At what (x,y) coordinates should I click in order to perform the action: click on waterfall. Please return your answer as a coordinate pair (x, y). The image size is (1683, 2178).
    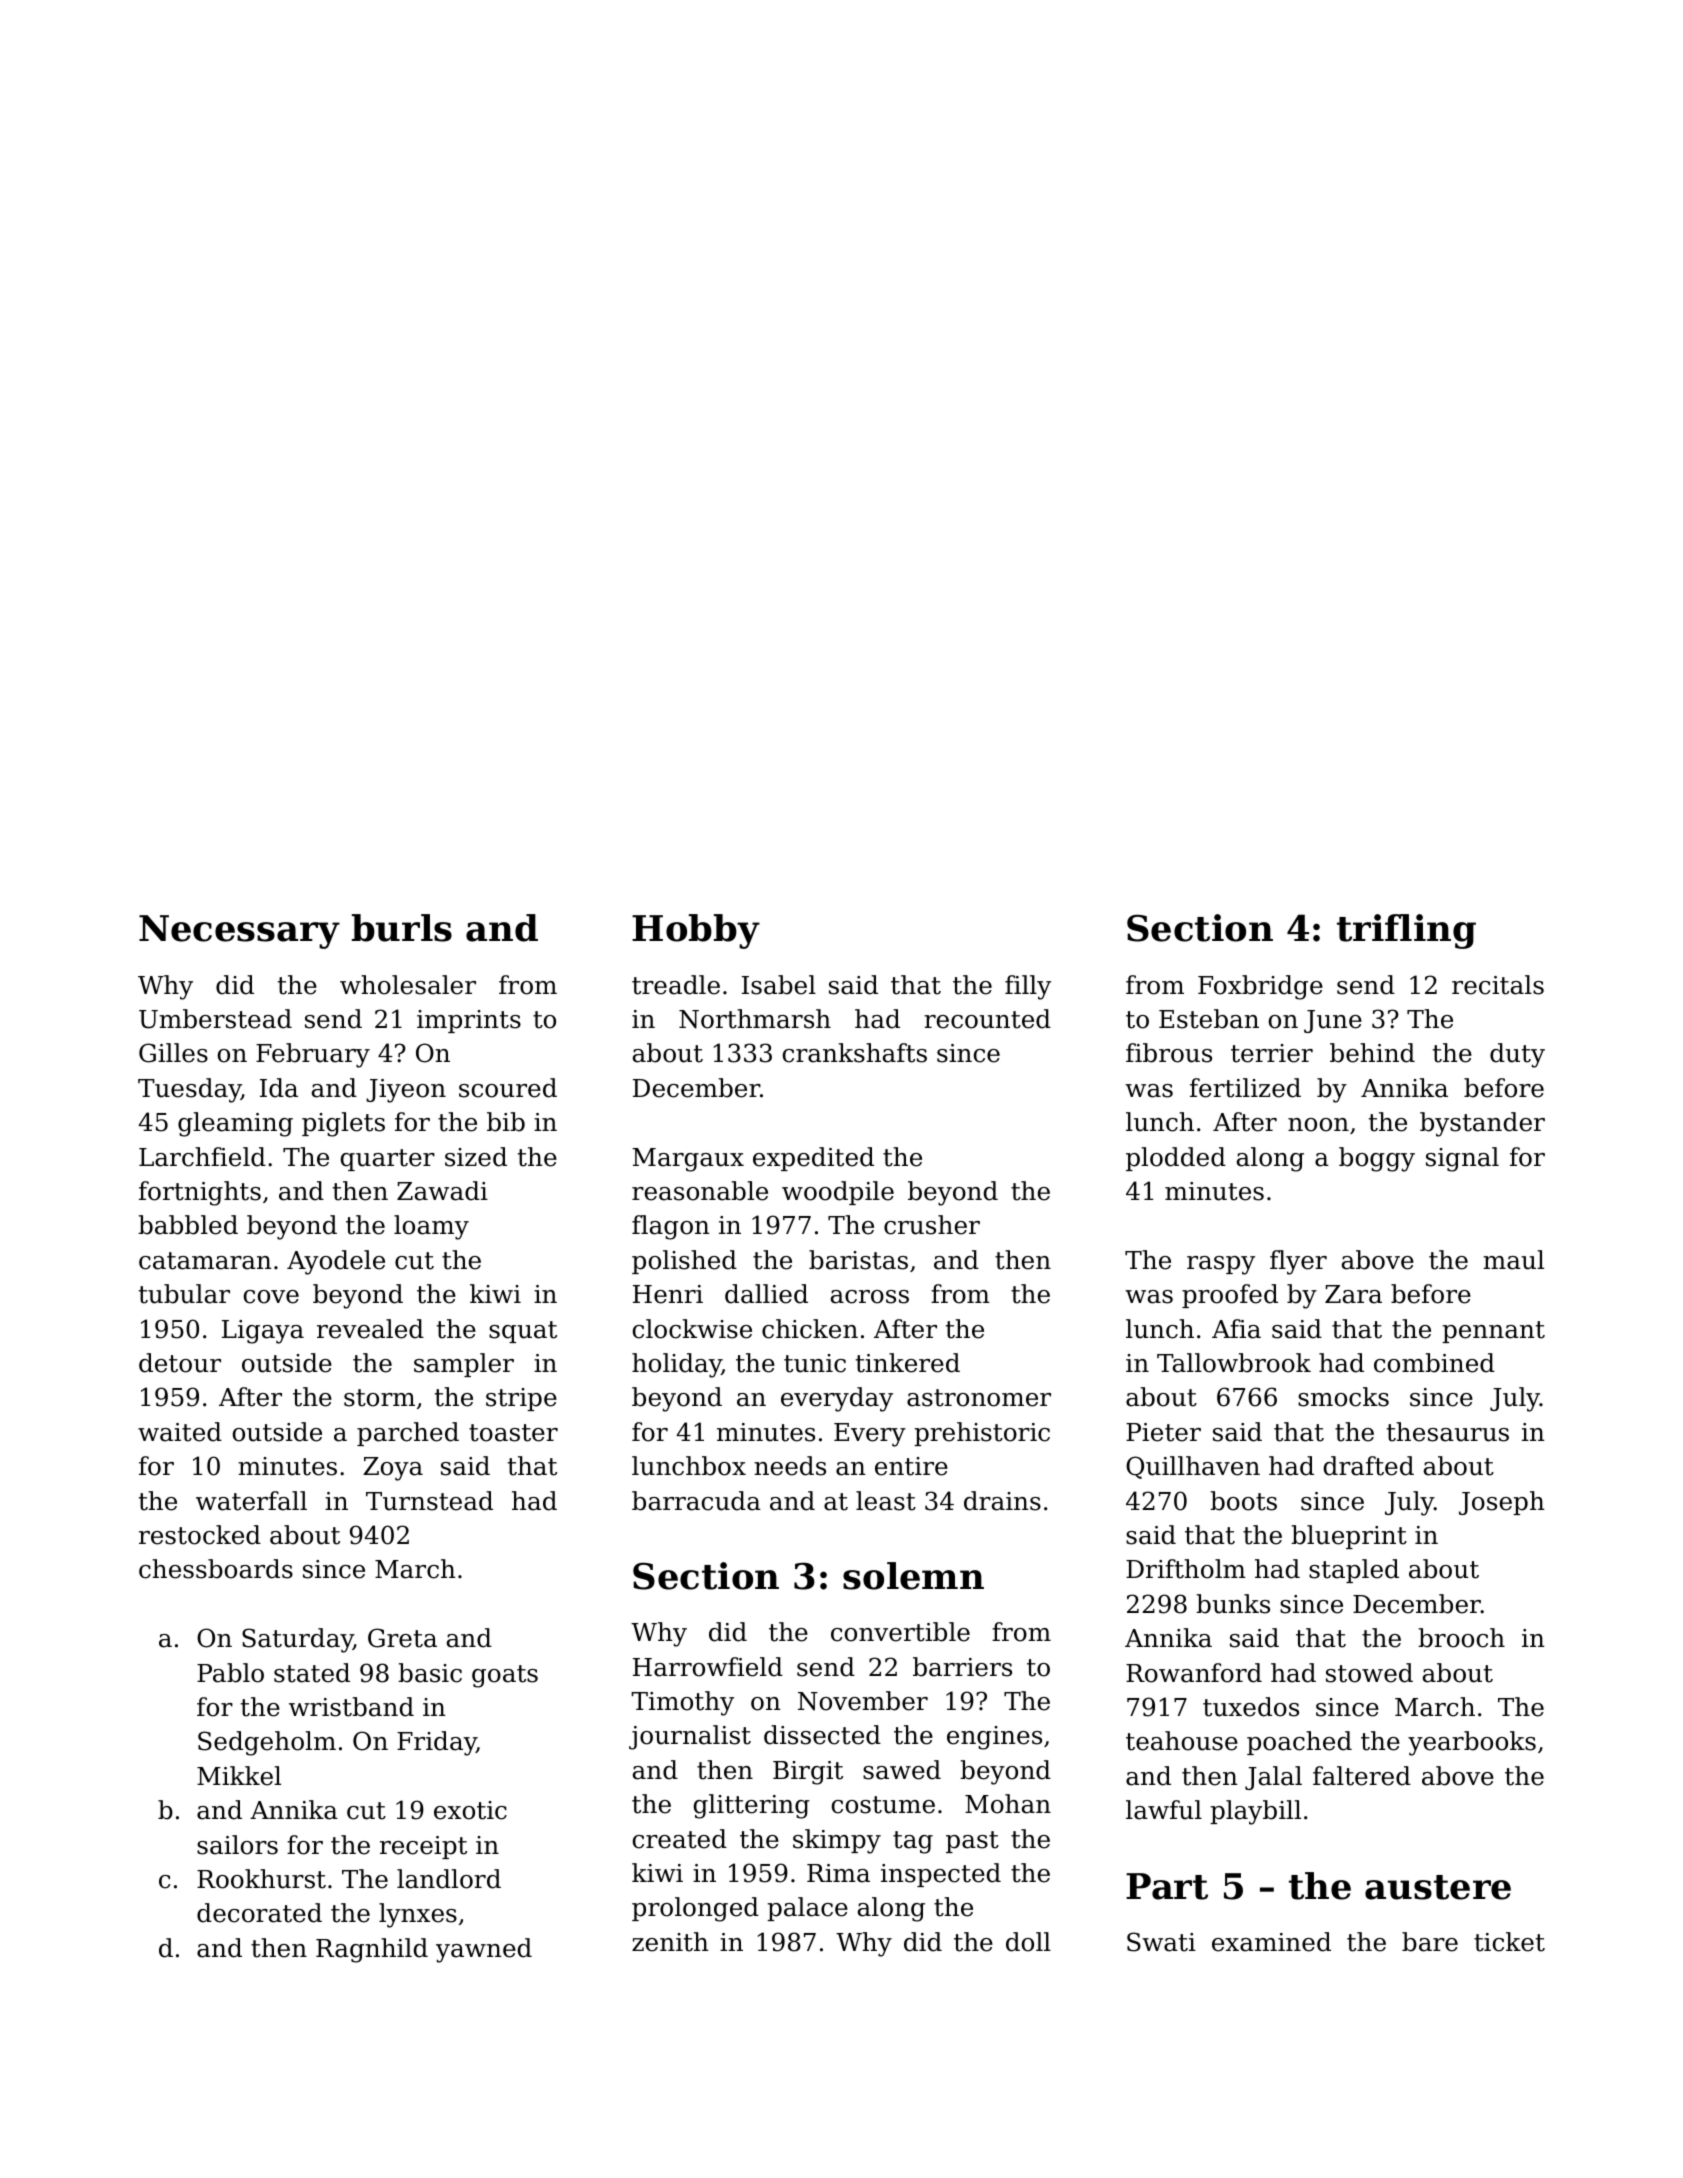
    Looking at the image, I should click on (251, 1501).
